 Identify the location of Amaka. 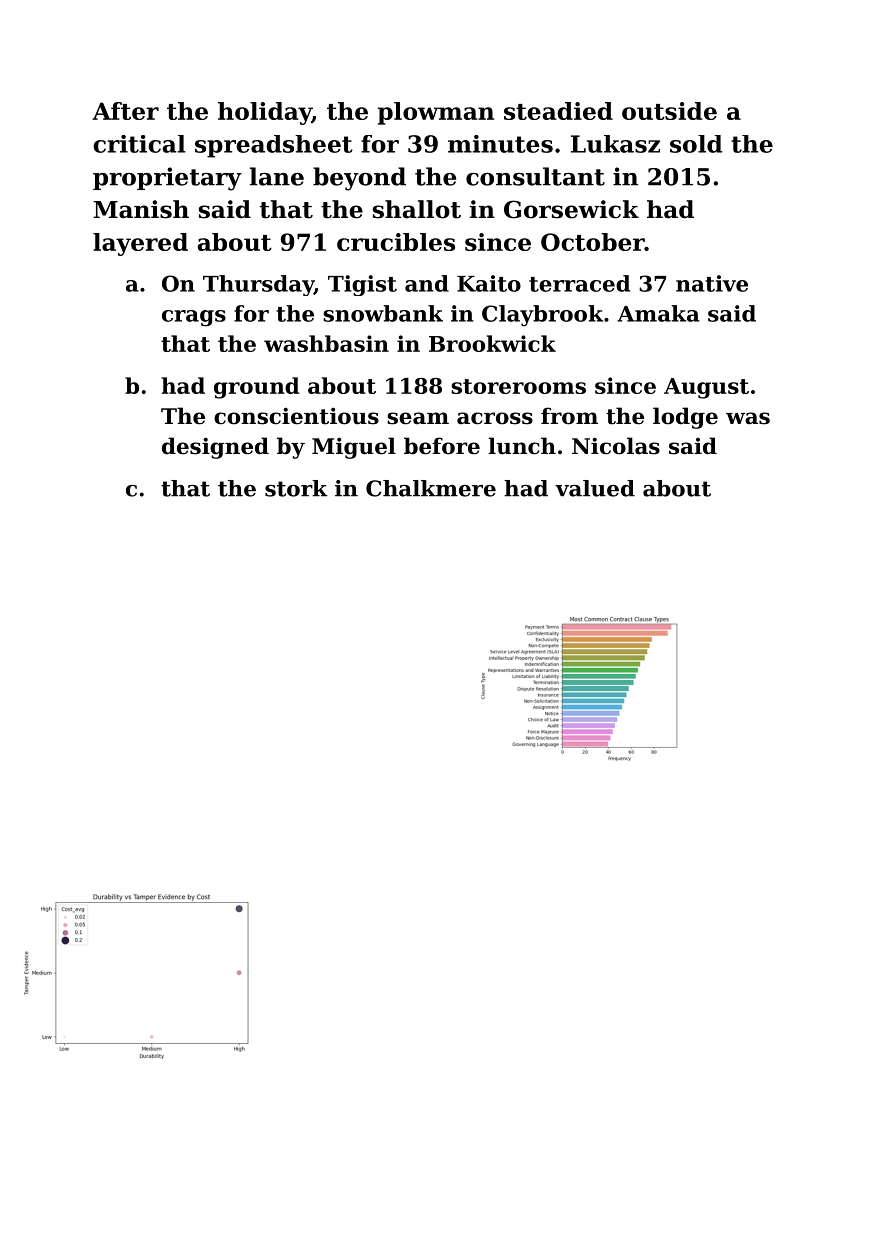
(658, 313).
